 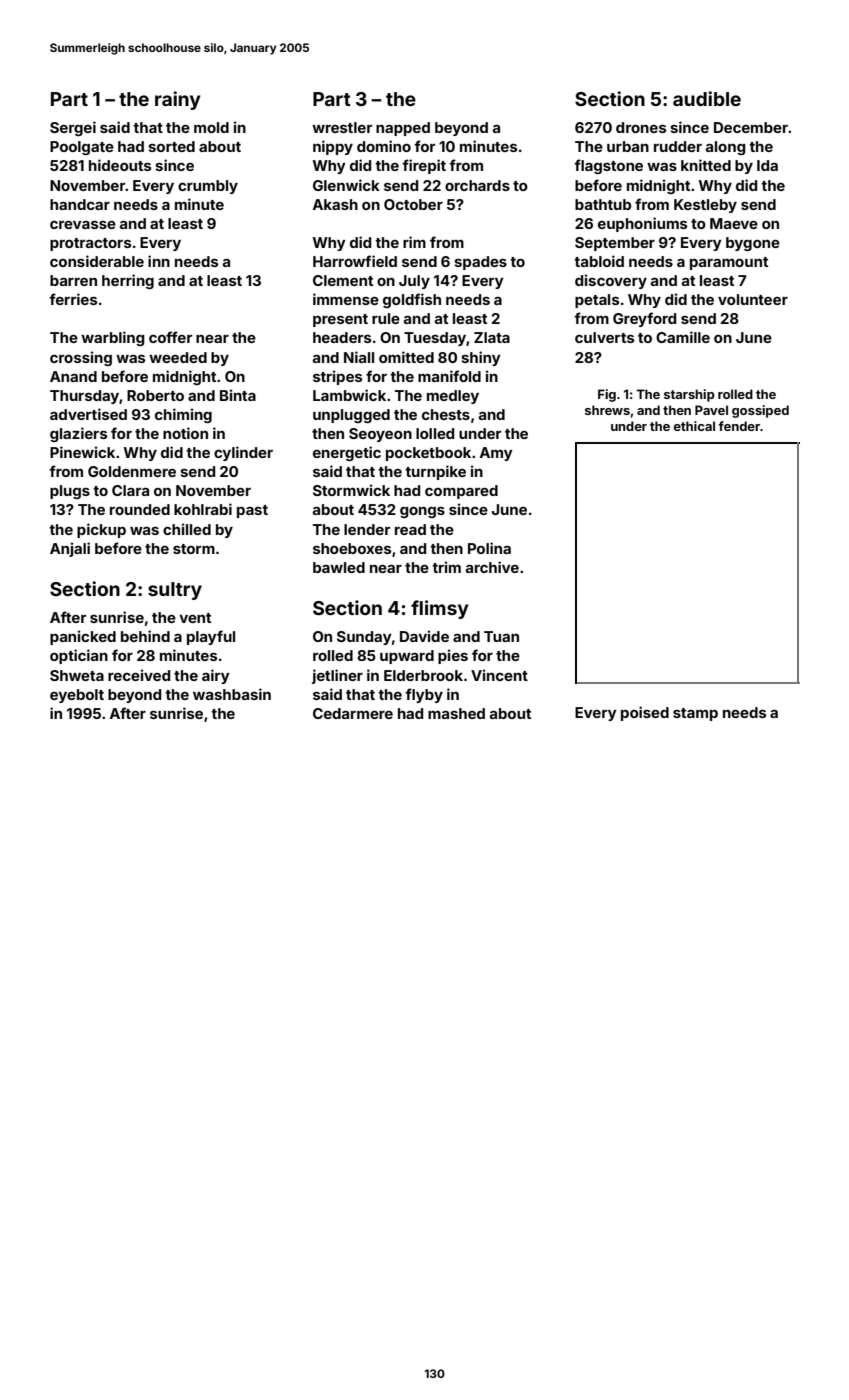 I want to click on flagstone, so click(x=608, y=166).
